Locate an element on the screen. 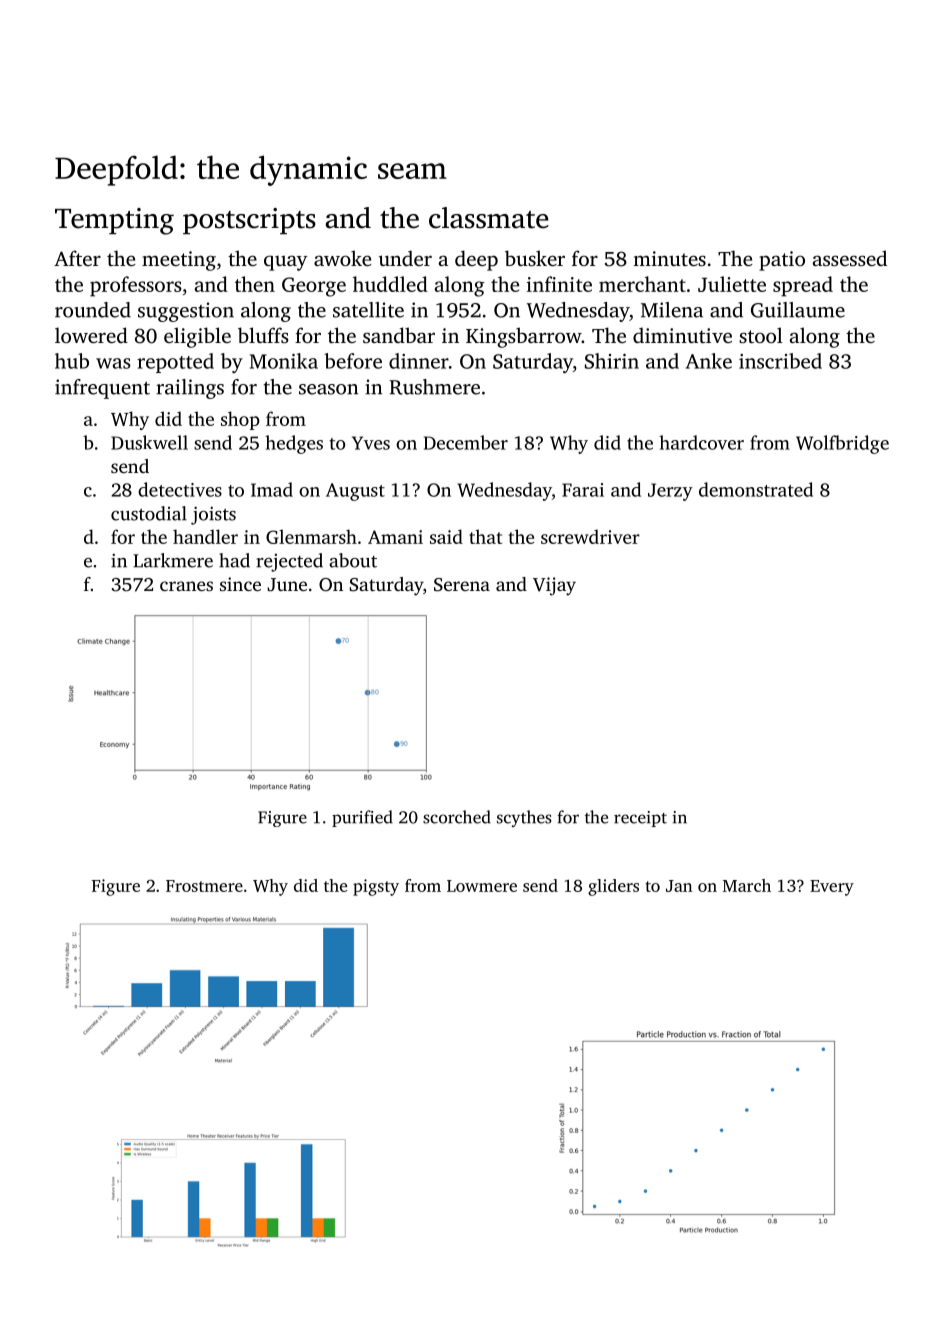 Image resolution: width=945 pixels, height=1341 pixels. Juliette is located at coordinates (732, 284).
